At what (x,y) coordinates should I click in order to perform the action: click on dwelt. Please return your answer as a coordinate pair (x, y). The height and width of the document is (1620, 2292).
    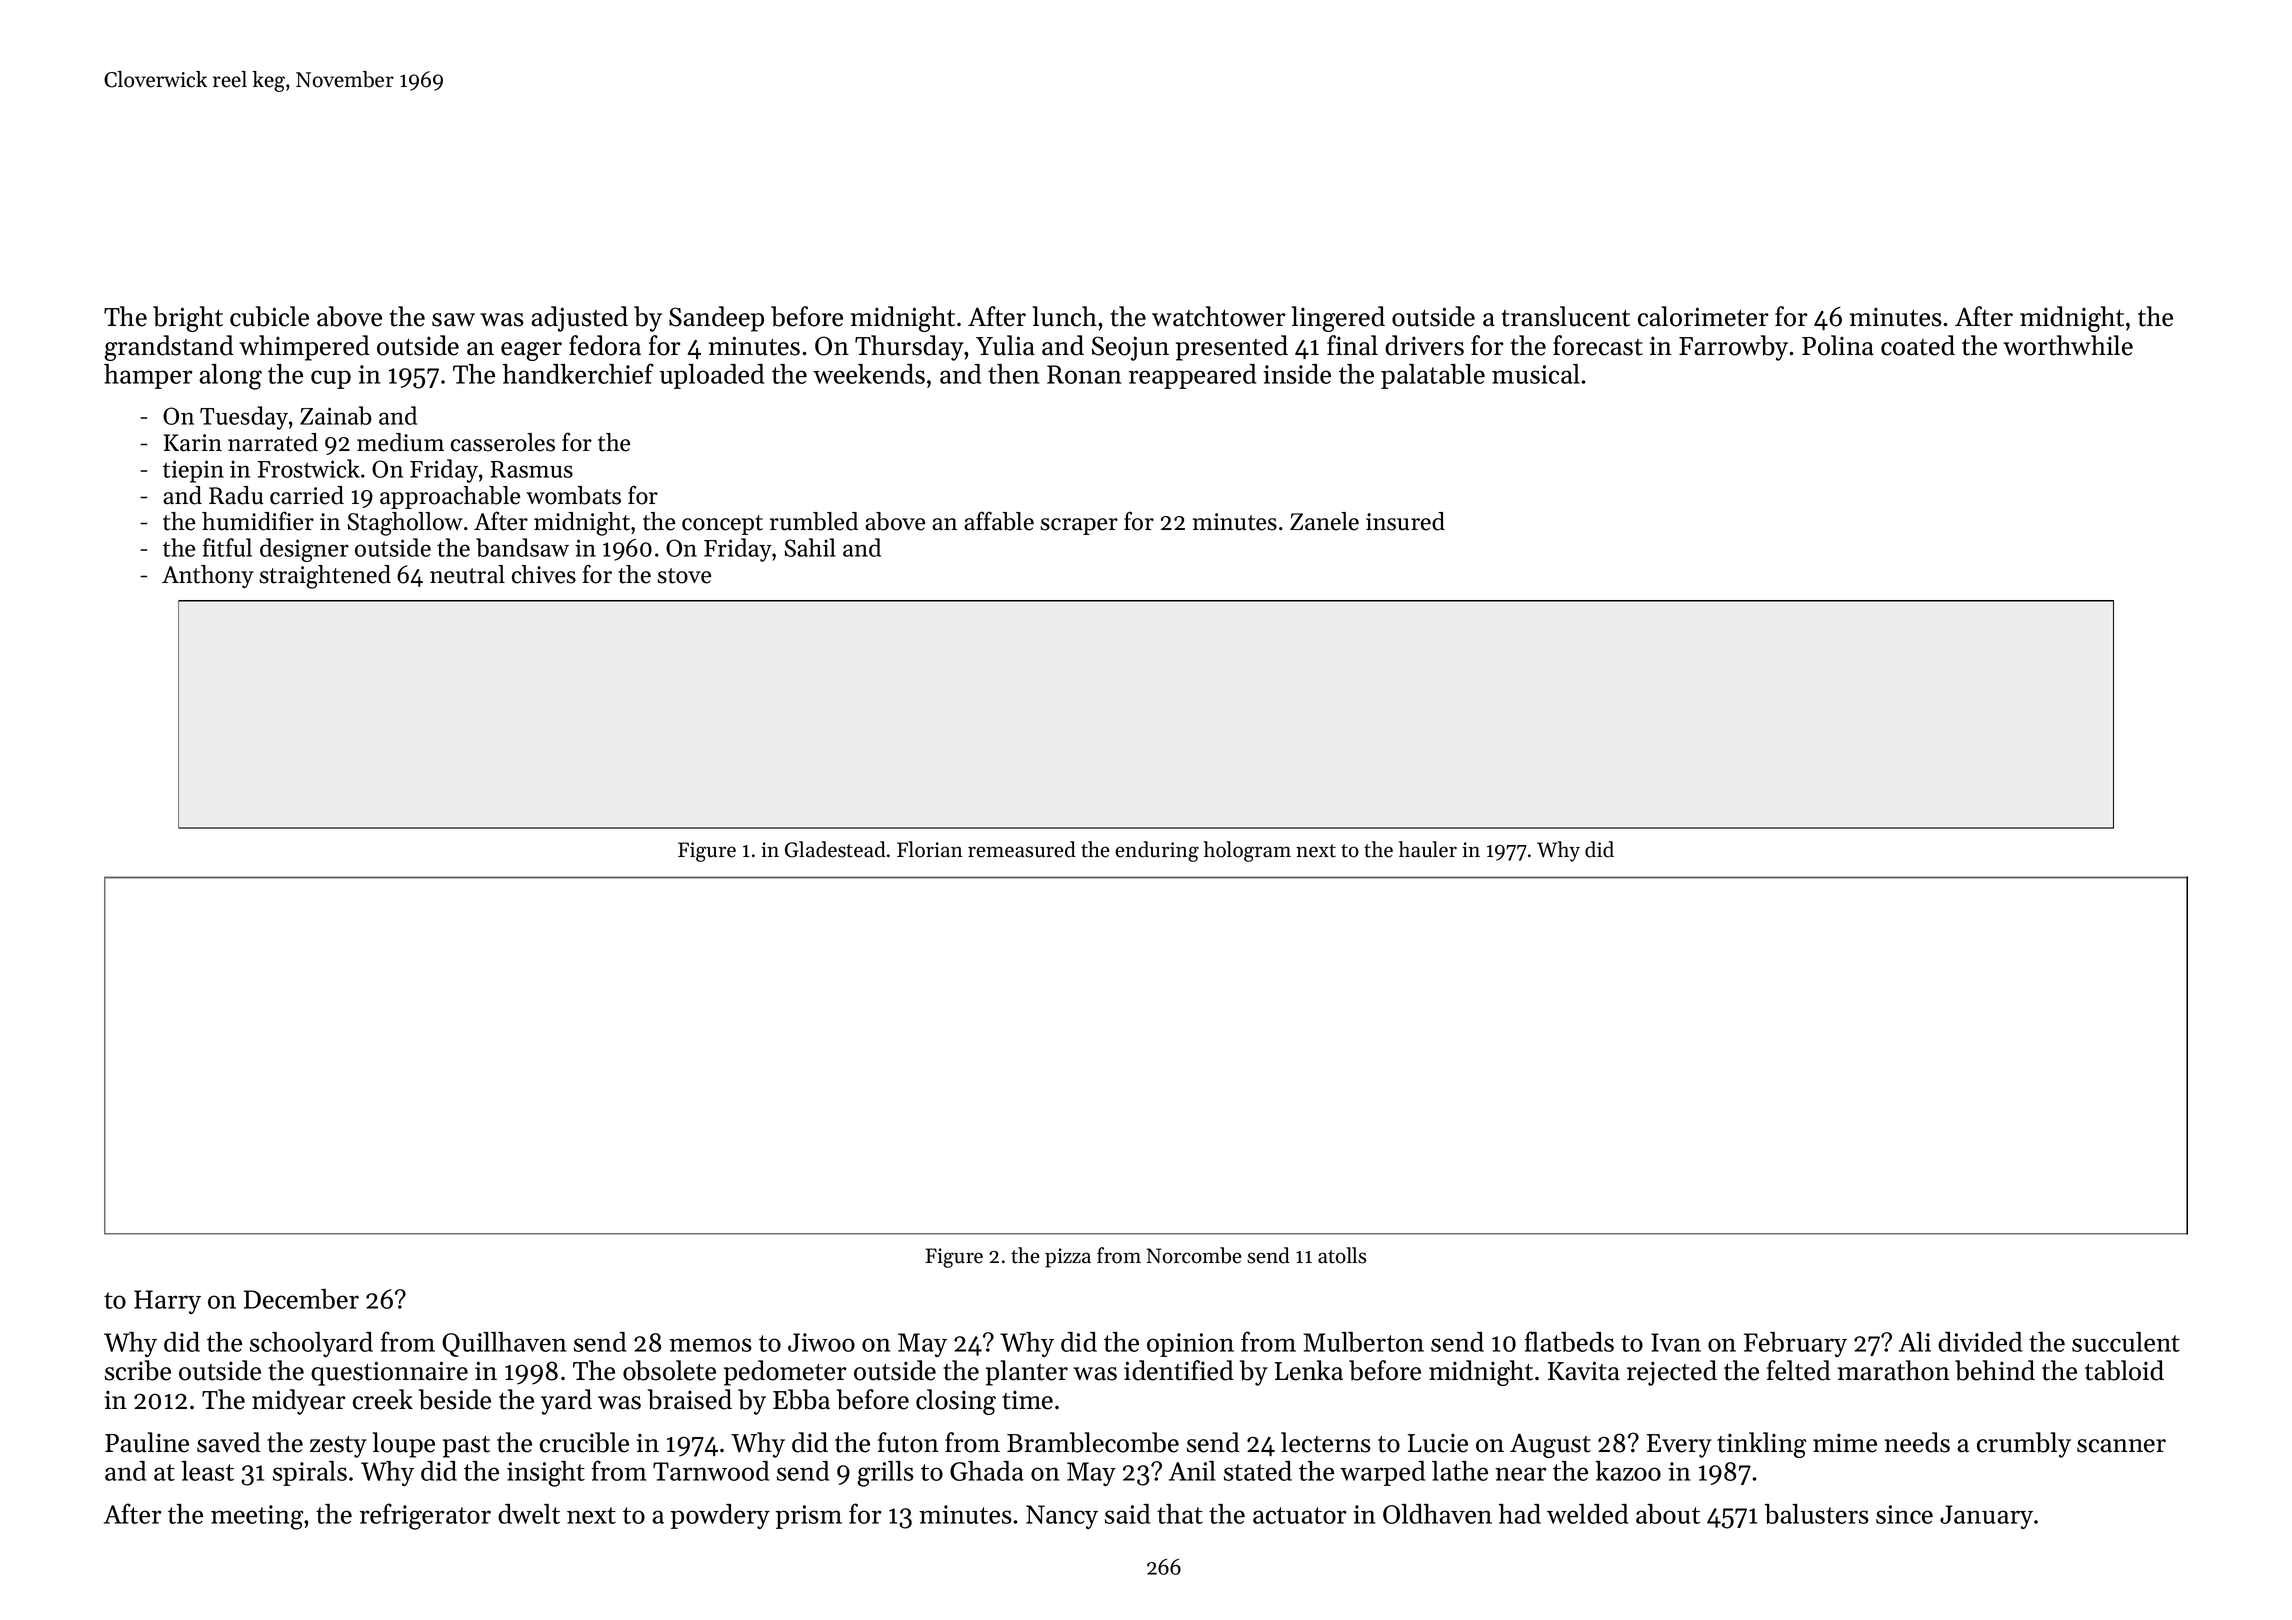
    Looking at the image, I should click on (529, 1514).
